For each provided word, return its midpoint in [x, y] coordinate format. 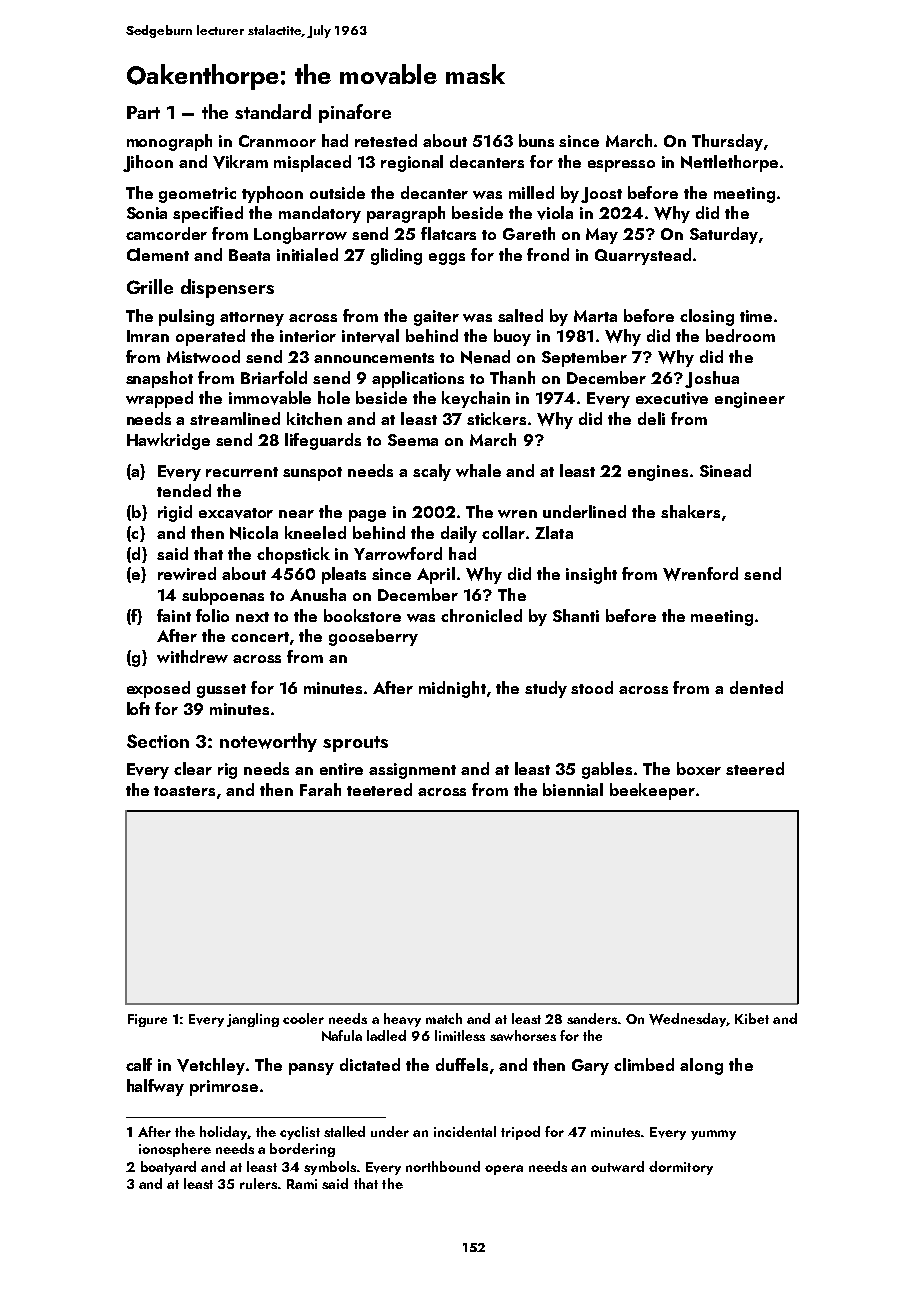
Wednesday [687, 1020]
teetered [379, 789]
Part [143, 112]
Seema [413, 440]
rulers [258, 1183]
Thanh [512, 377]
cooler [303, 1018]
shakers [690, 511]
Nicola [254, 533]
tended [184, 490]
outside [337, 192]
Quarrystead [643, 256]
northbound [443, 1166]
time [756, 316]
